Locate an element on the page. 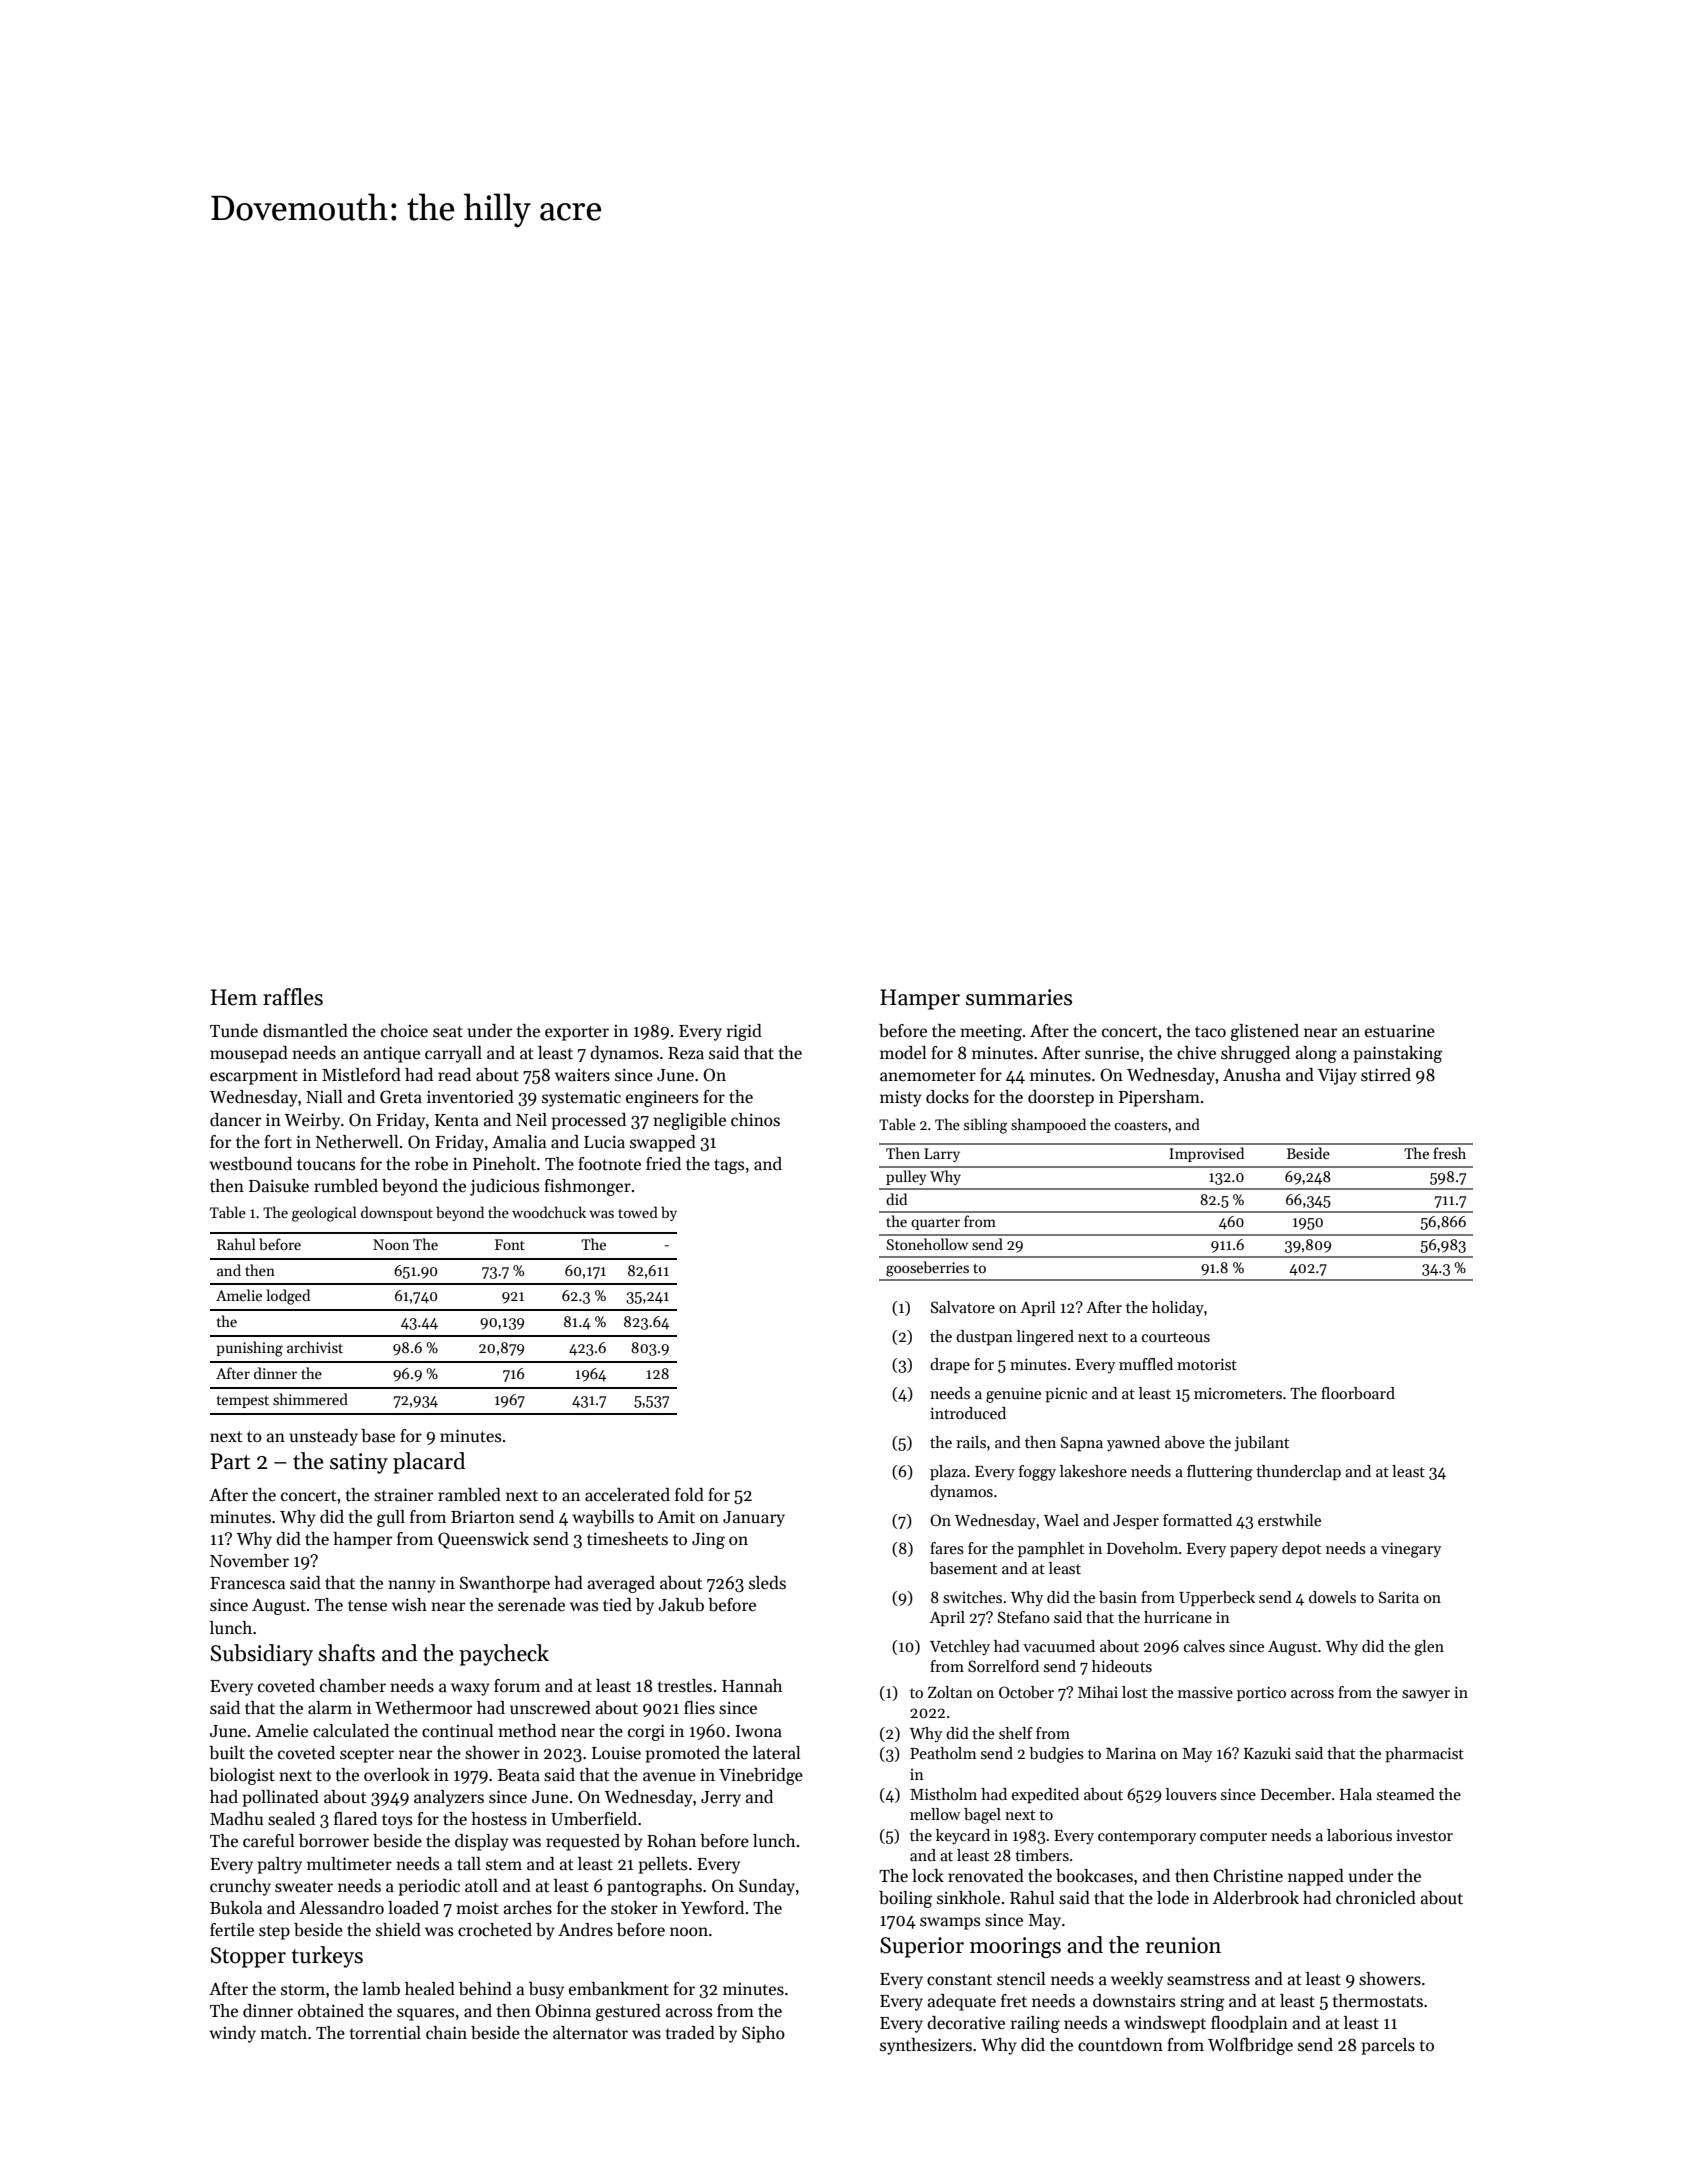  method is located at coordinates (527, 1731).
